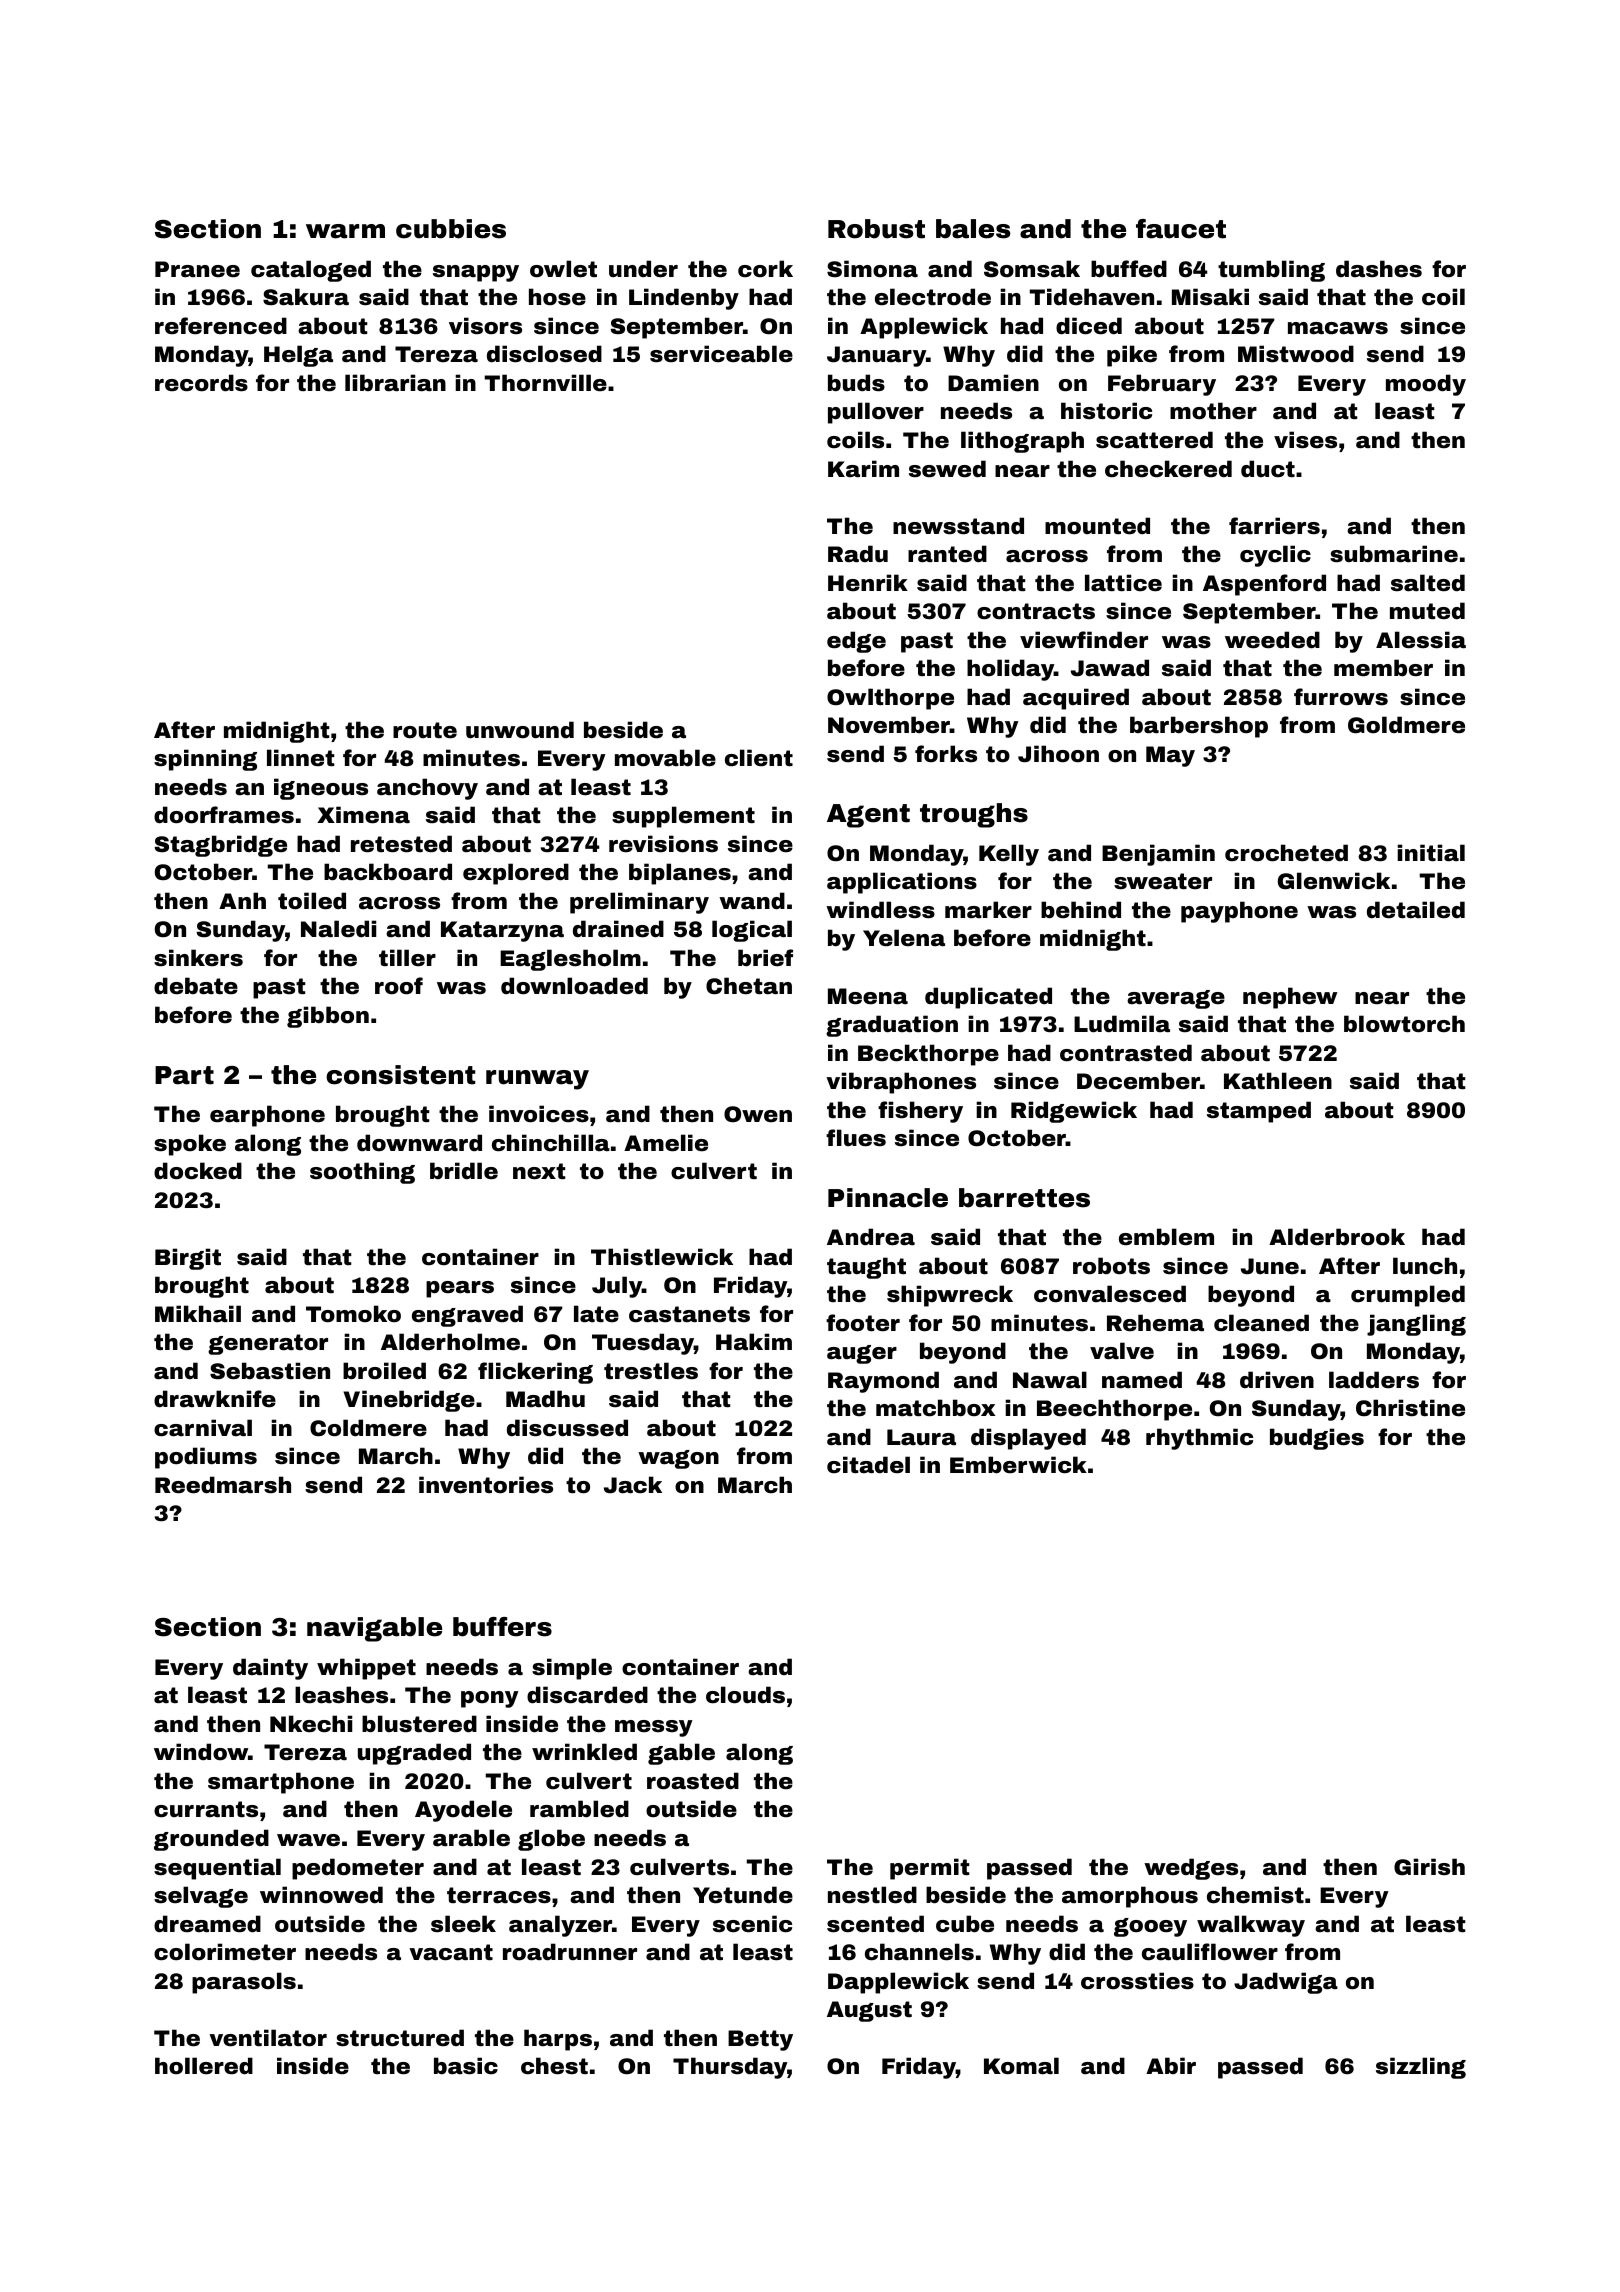  Describe the element at coordinates (765, 268) in the screenshot. I see `cork` at that location.
